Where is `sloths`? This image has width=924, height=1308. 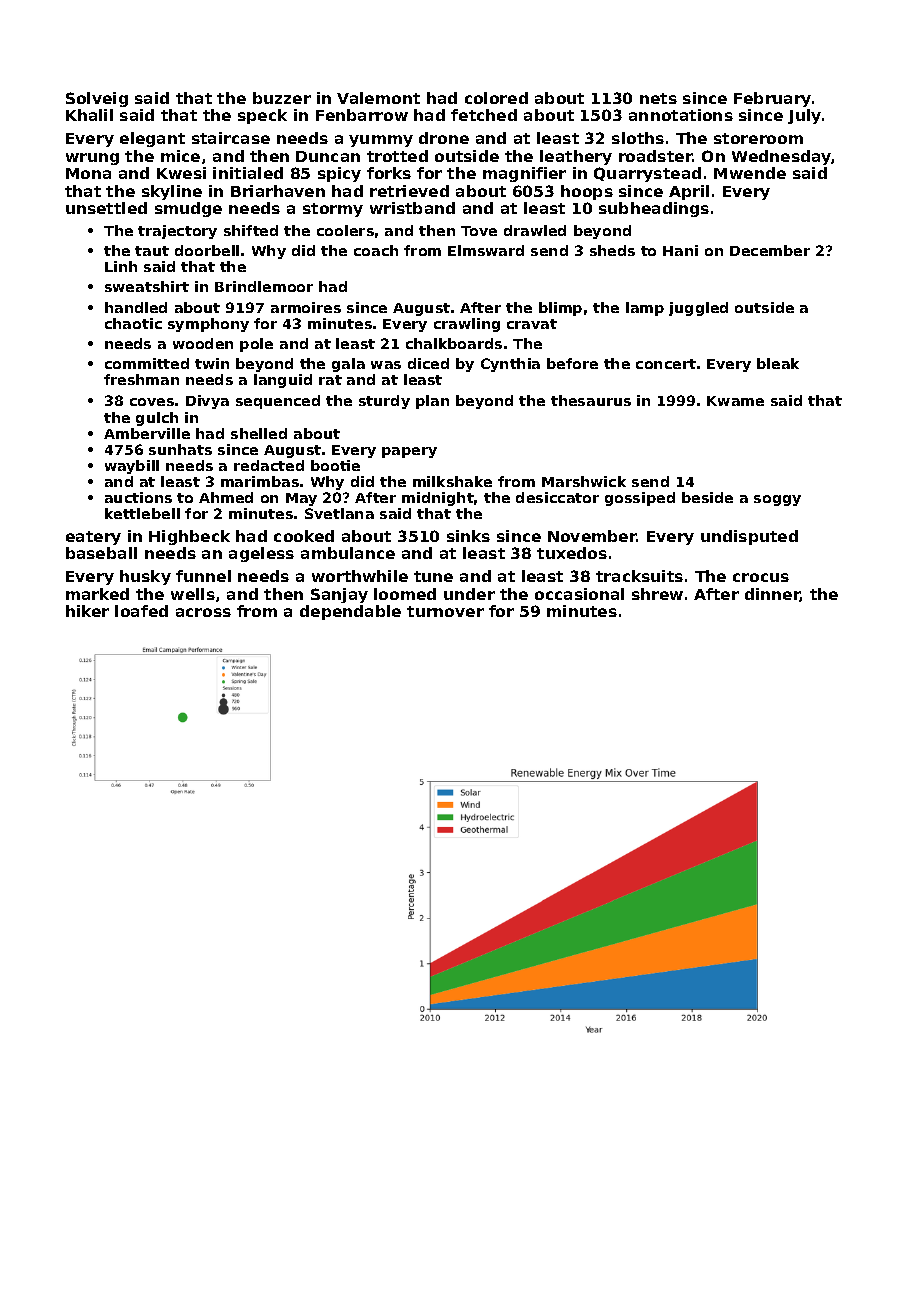 sloths is located at coordinates (638, 138).
